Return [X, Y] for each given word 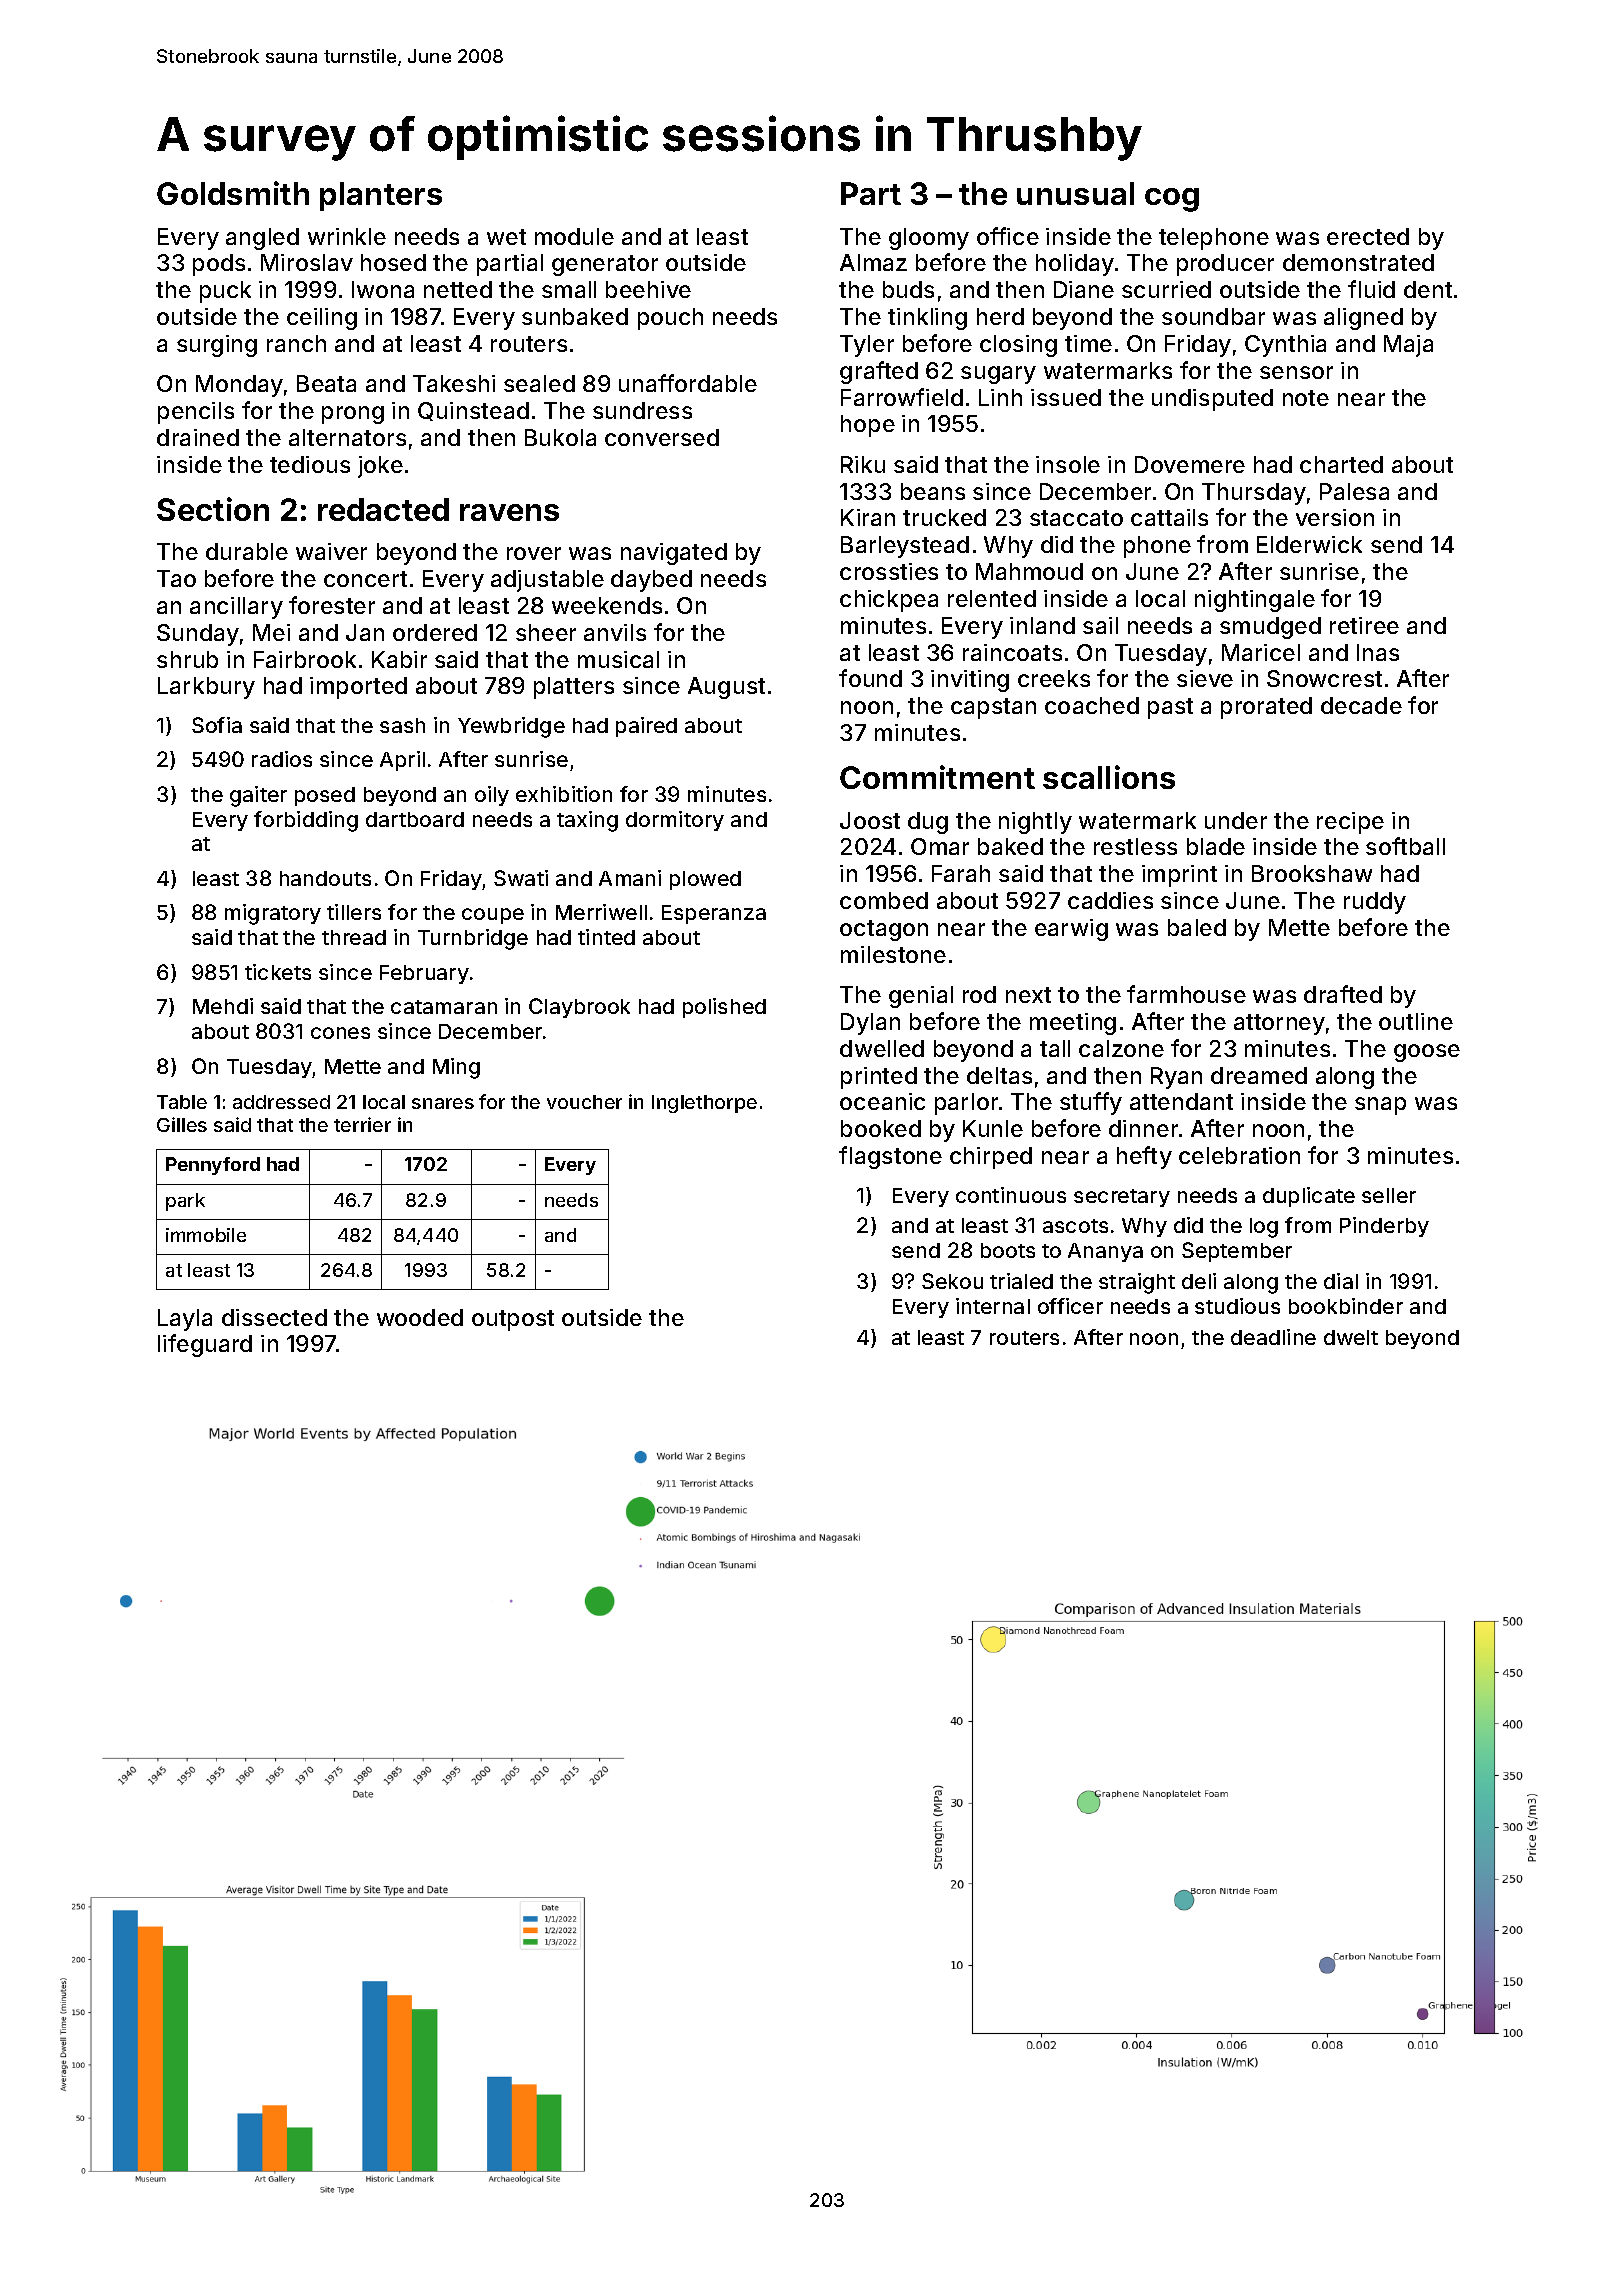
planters [381, 196]
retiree [1364, 625]
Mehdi [223, 1006]
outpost [513, 1320]
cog [1172, 200]
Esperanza [714, 914]
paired [646, 727]
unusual [1075, 193]
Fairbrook [305, 659]
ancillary [236, 608]
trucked [944, 517]
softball [1405, 846]
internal [993, 1306]
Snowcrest [1324, 678]
